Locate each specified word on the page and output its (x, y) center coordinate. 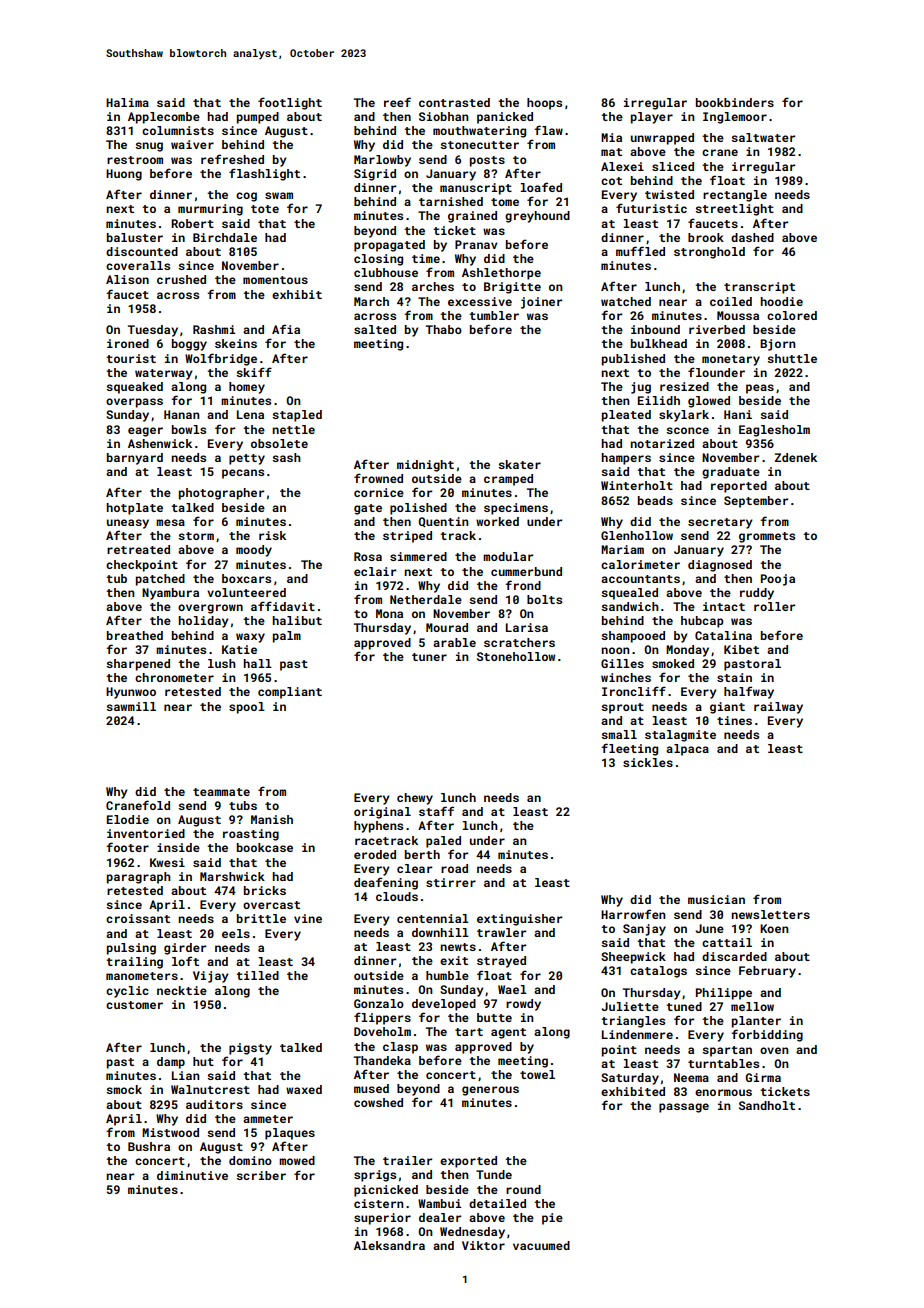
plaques (290, 1134)
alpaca (687, 750)
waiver (192, 144)
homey (247, 388)
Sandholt (767, 1105)
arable (454, 642)
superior (382, 1219)
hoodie (781, 301)
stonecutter (479, 145)
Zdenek (796, 457)
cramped (508, 480)
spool (247, 708)
